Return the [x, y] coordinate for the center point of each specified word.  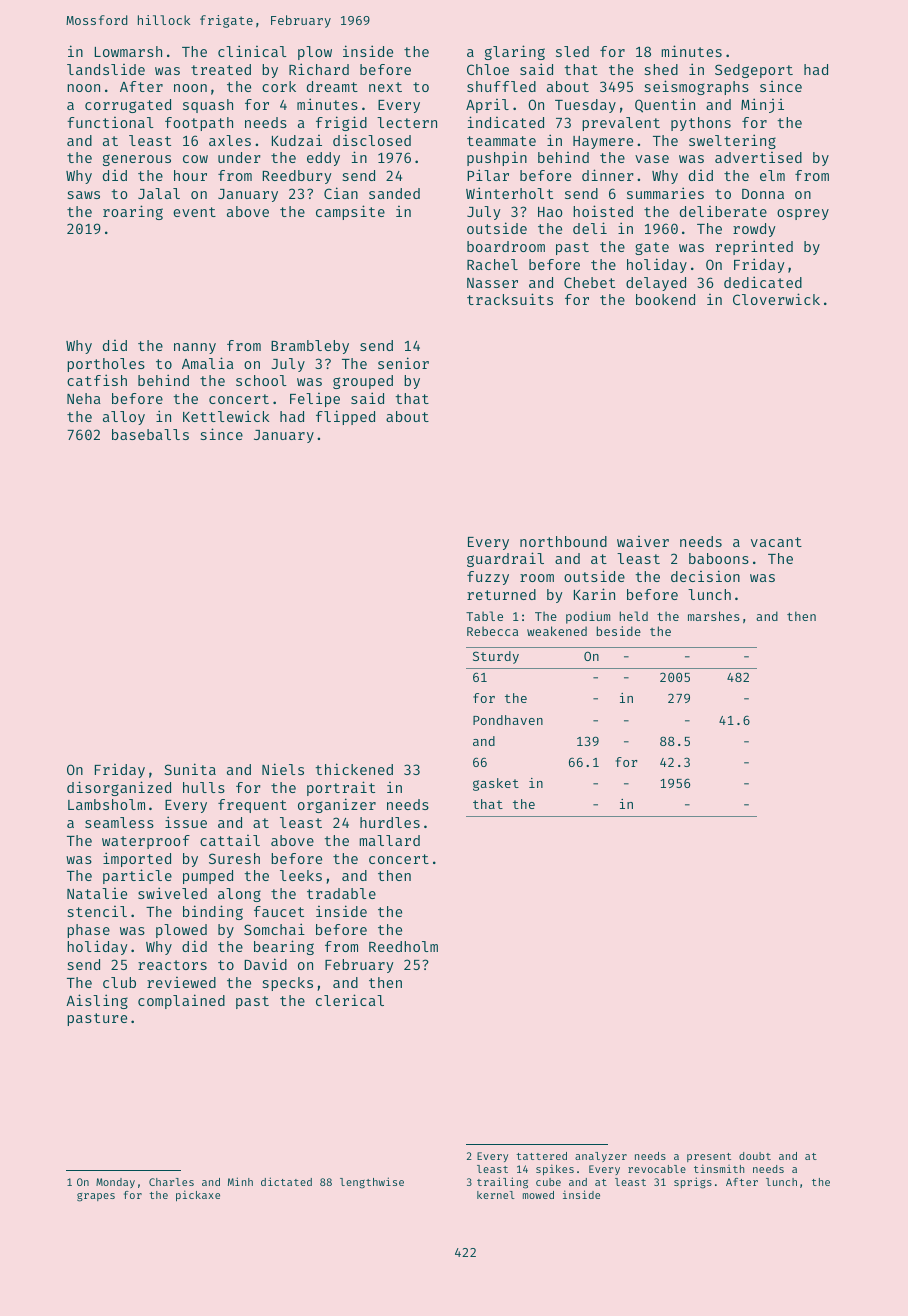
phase [88, 931]
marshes [714, 616]
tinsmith [719, 1168]
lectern [407, 122]
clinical [252, 51]
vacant [776, 542]
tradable [341, 893]
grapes [96, 1197]
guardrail [505, 559]
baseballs [150, 434]
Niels [283, 769]
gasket [496, 784]
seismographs [697, 87]
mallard [389, 840]
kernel [496, 1195]
